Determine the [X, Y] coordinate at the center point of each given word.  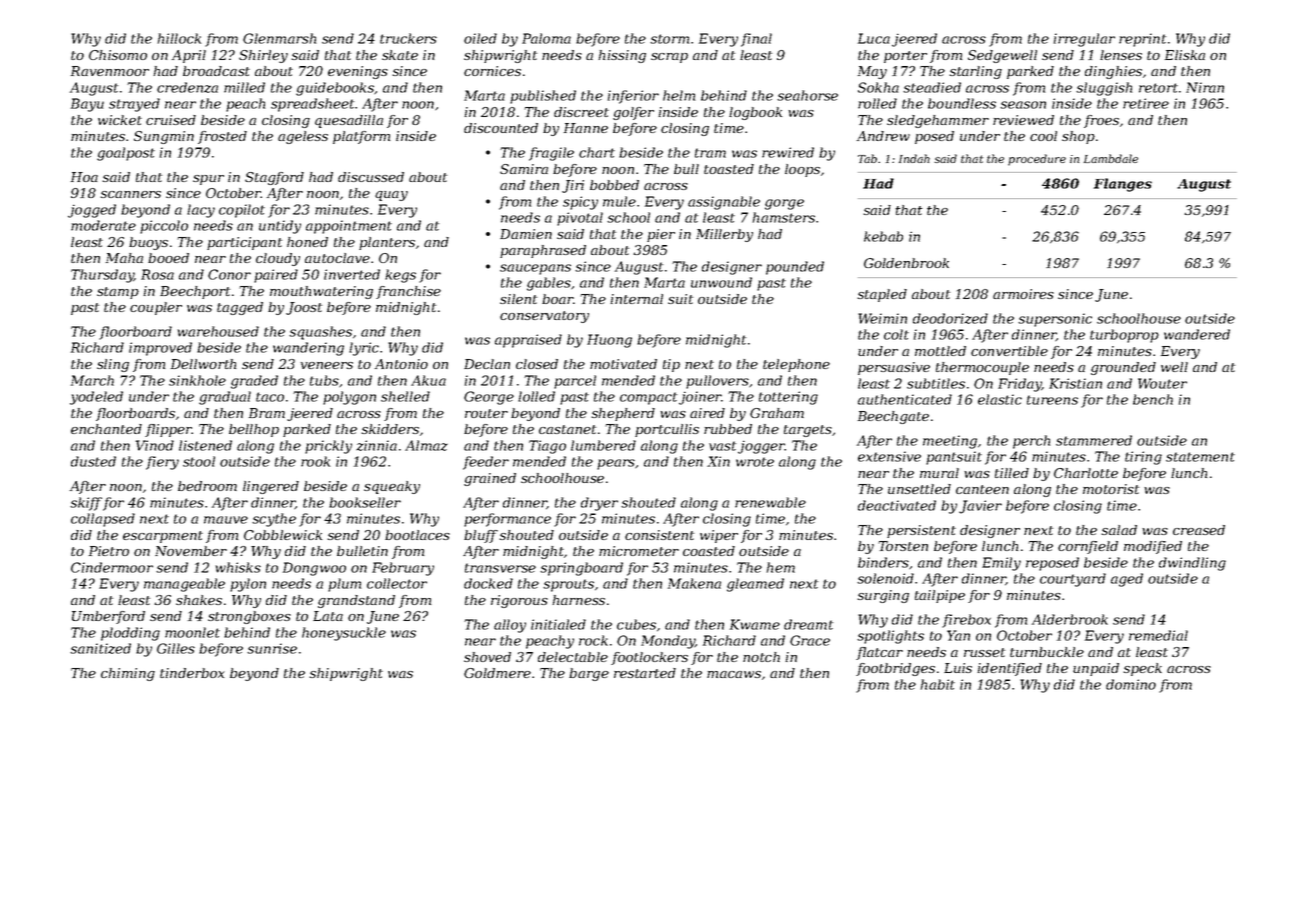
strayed [134, 105]
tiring [1143, 458]
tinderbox [192, 673]
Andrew [883, 136]
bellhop [254, 430]
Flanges [1123, 185]
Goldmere [497, 673]
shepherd [623, 414]
